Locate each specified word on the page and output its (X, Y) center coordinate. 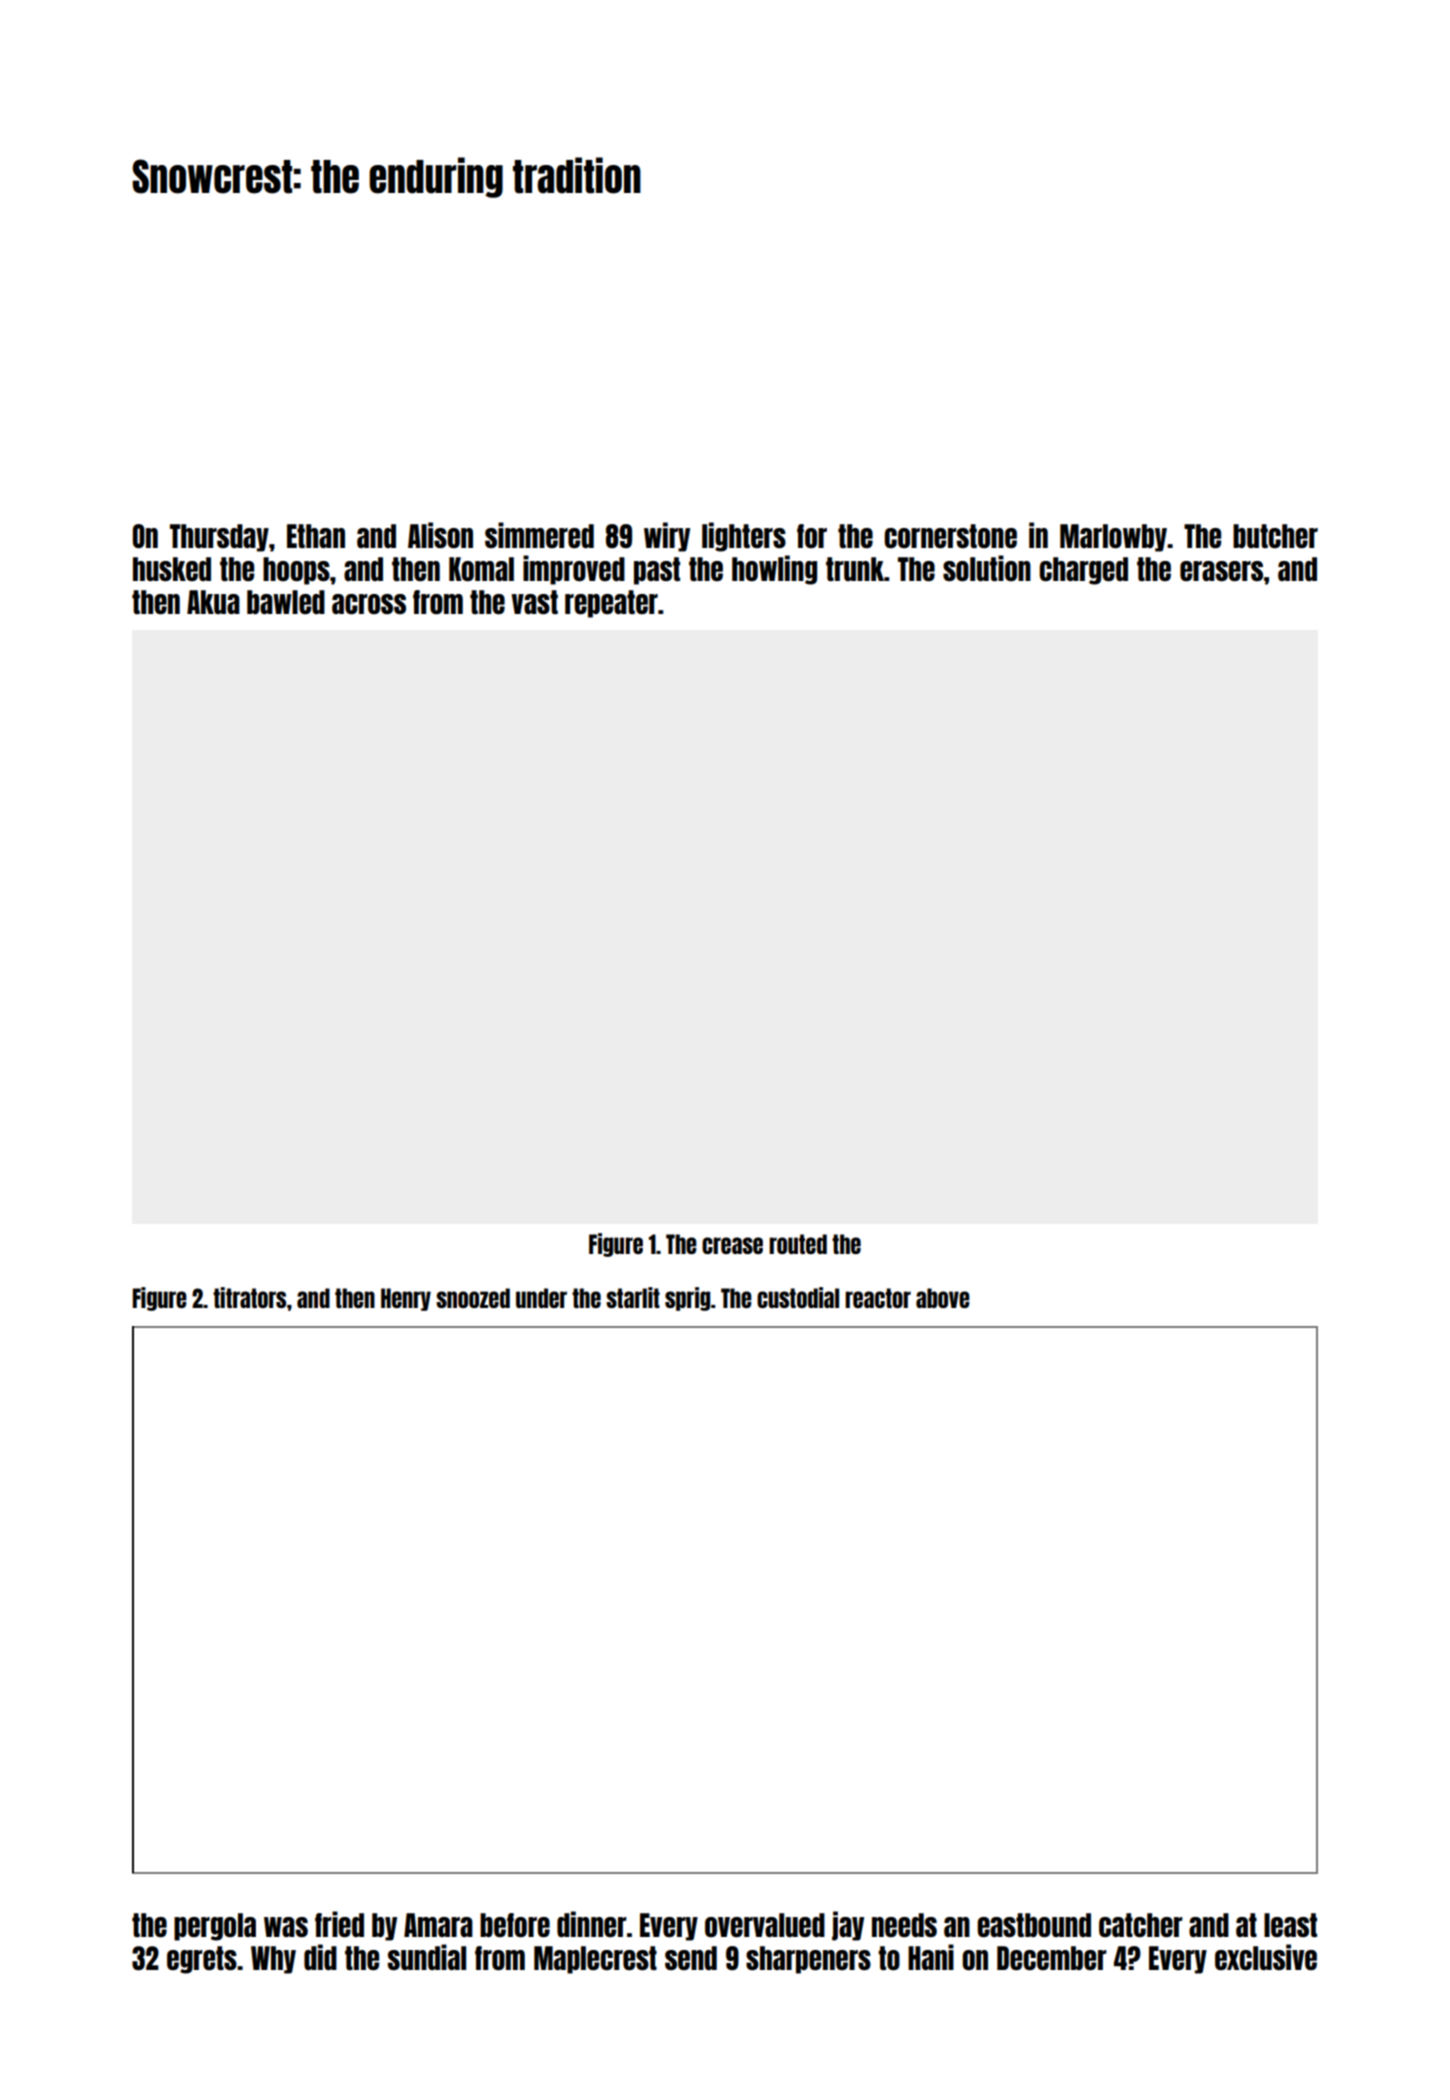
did (320, 1957)
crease (732, 1245)
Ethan (316, 536)
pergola (215, 1927)
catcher (1141, 1925)
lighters (744, 537)
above (943, 1298)
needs (904, 1925)
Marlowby (1114, 538)
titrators (249, 1297)
